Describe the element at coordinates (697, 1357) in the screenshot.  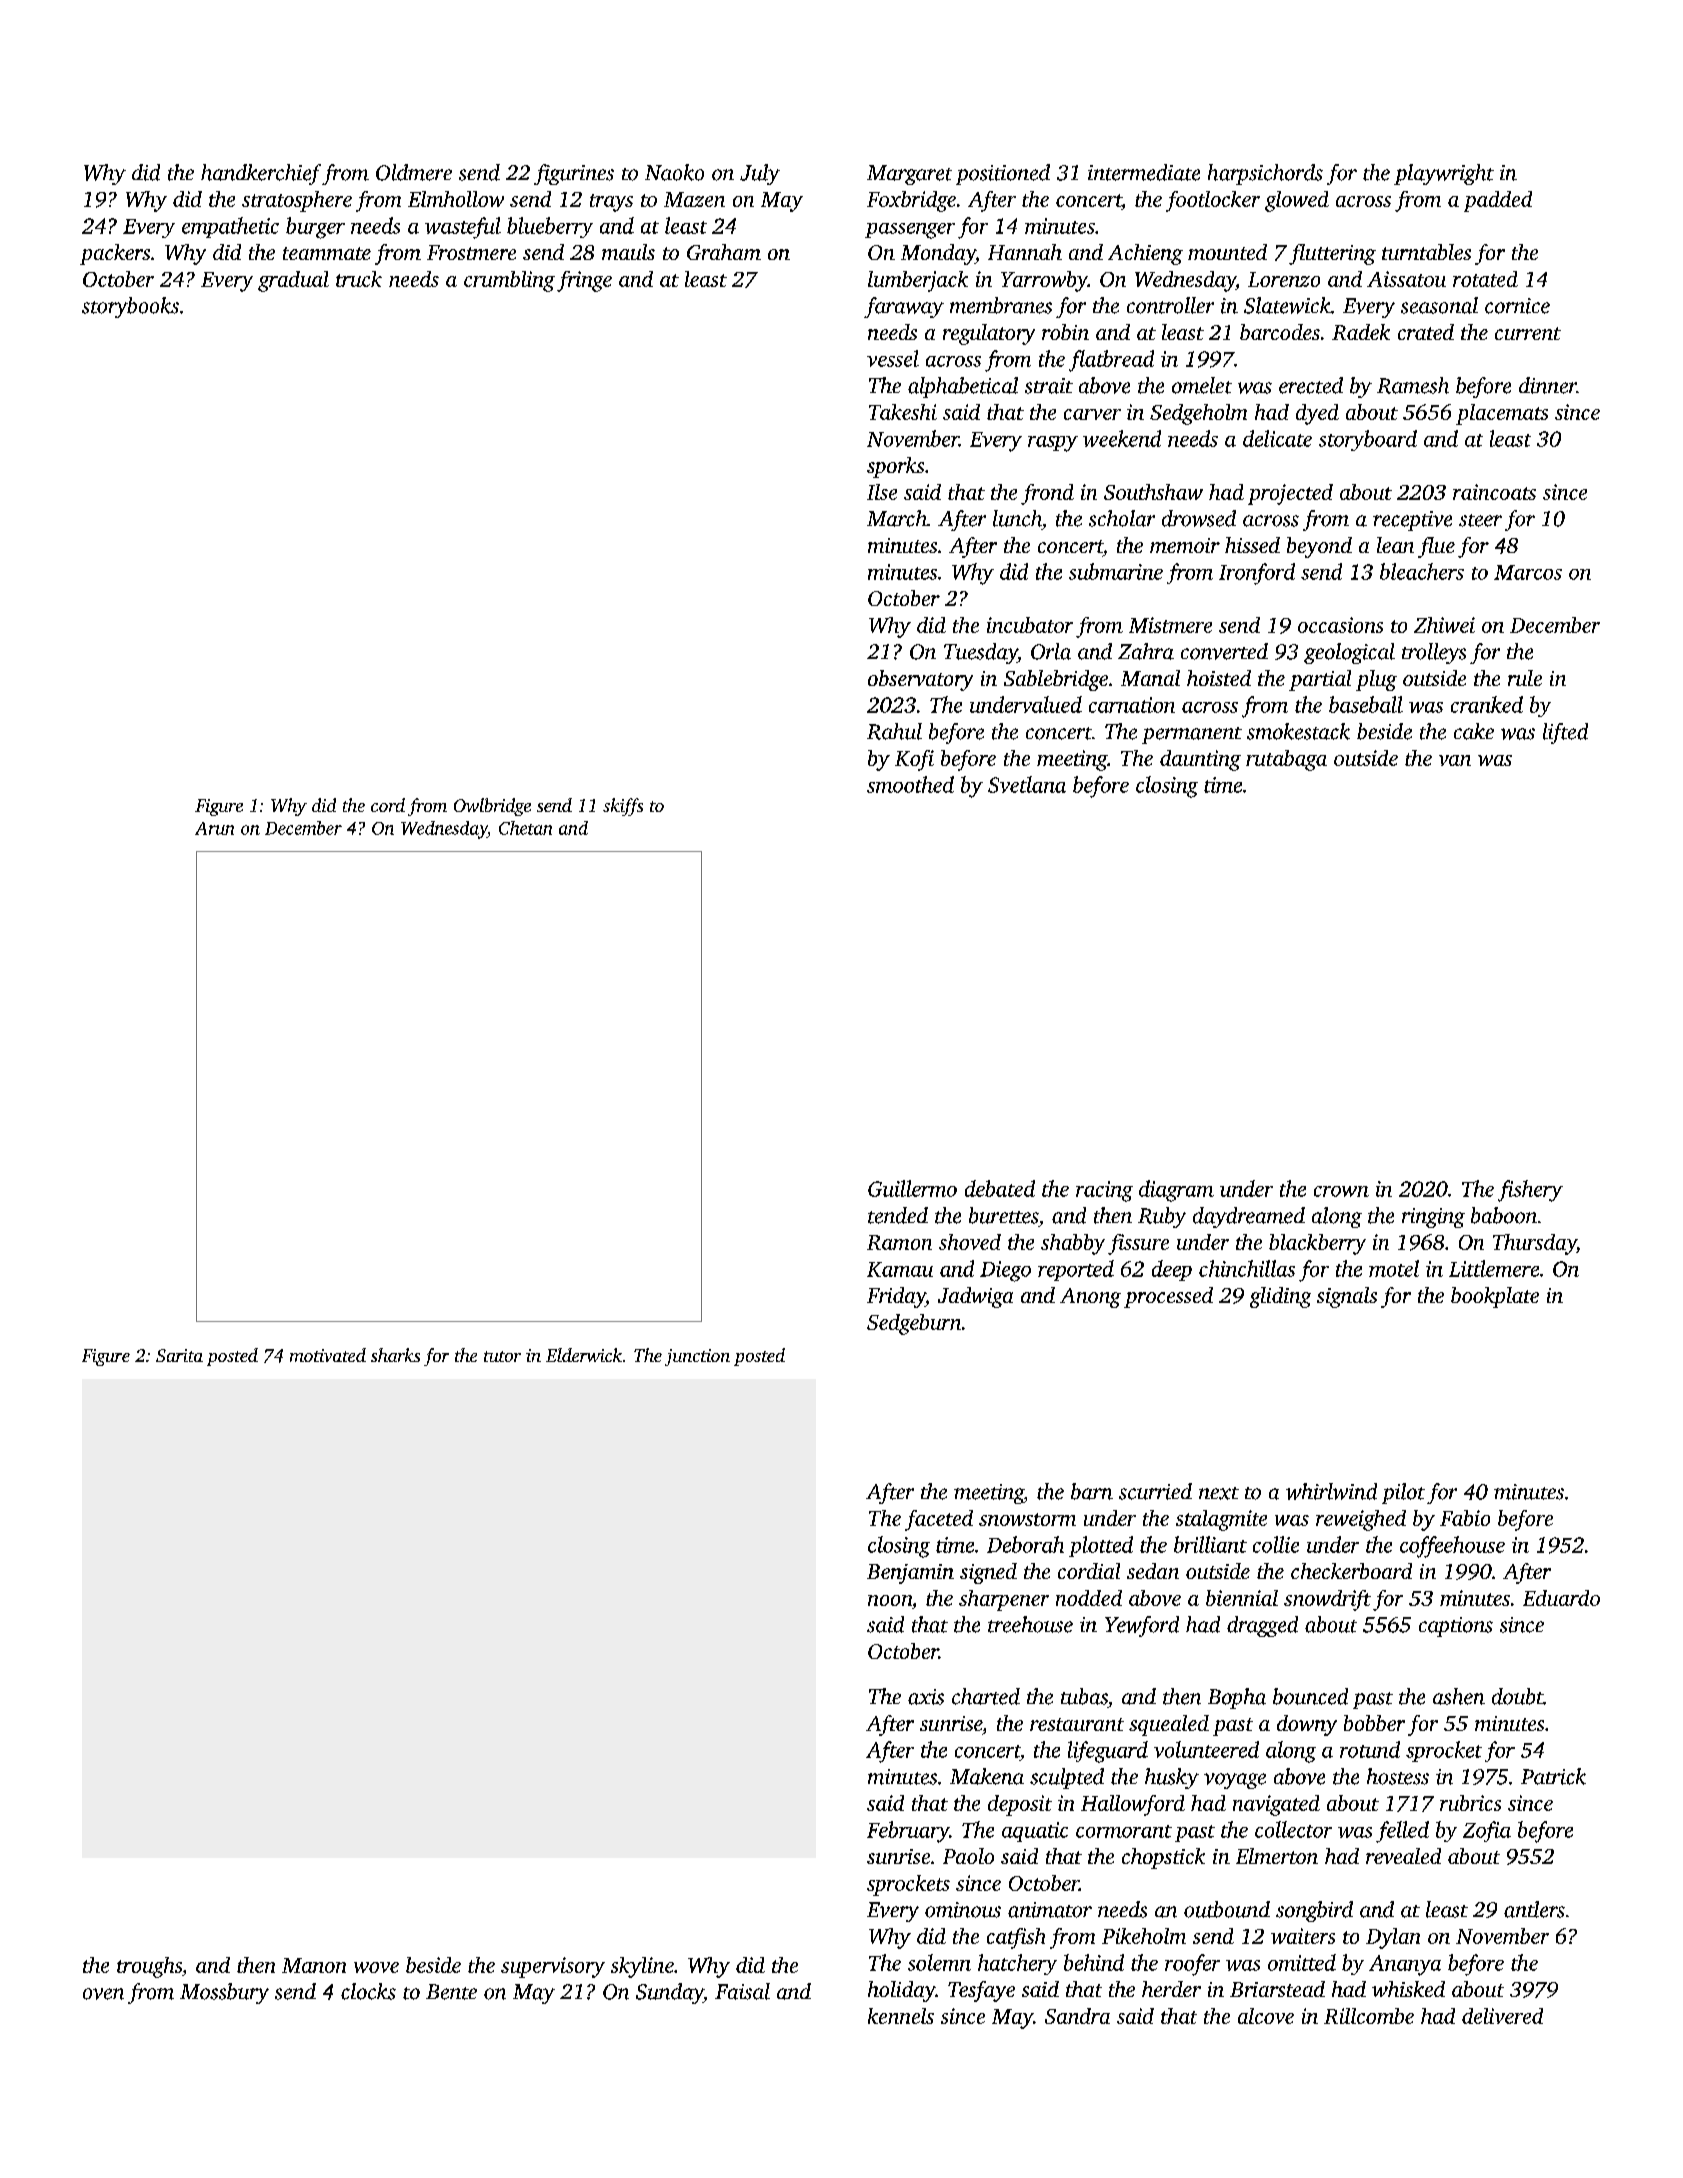
I see `junction` at that location.
